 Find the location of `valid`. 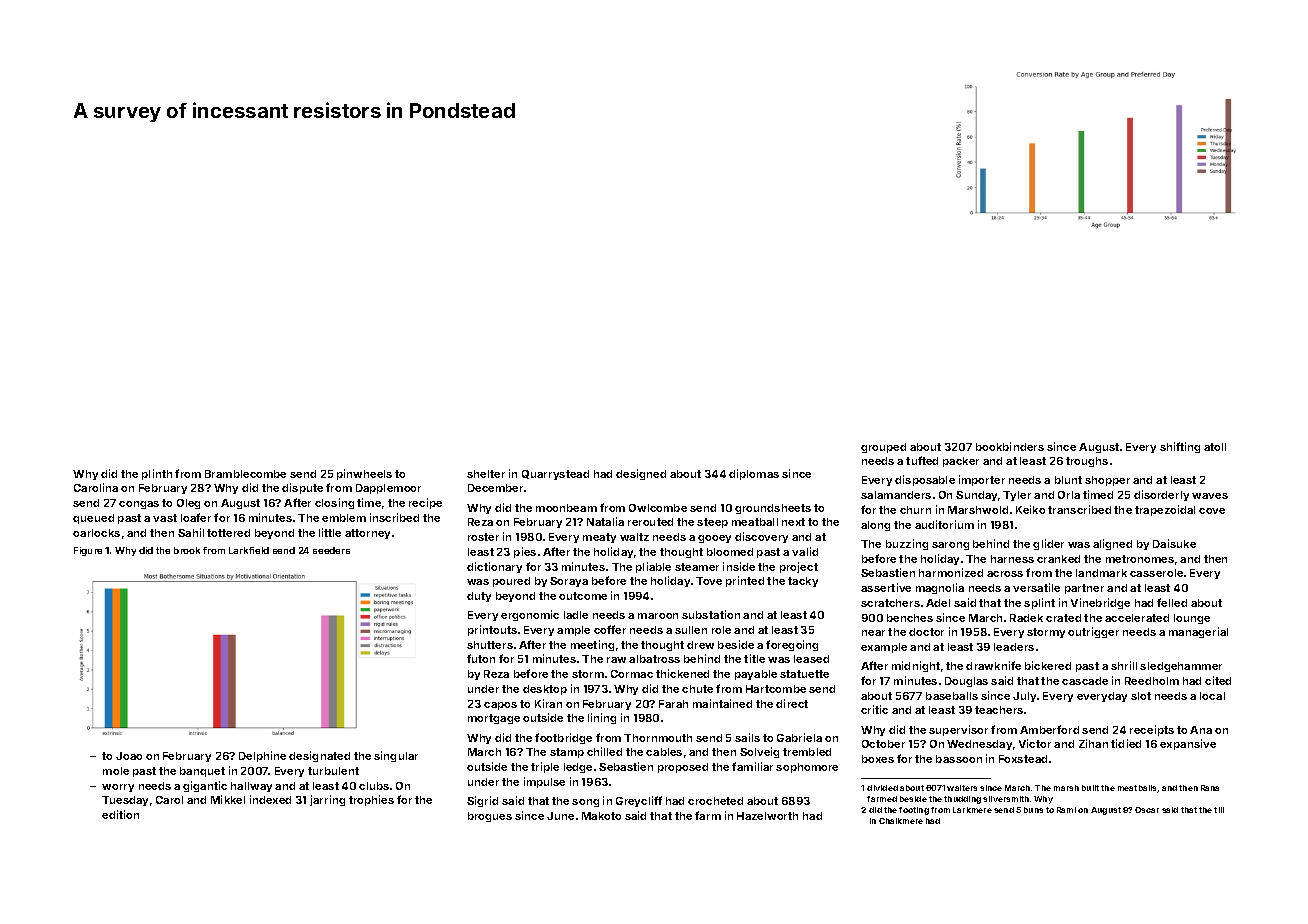

valid is located at coordinates (805, 551).
